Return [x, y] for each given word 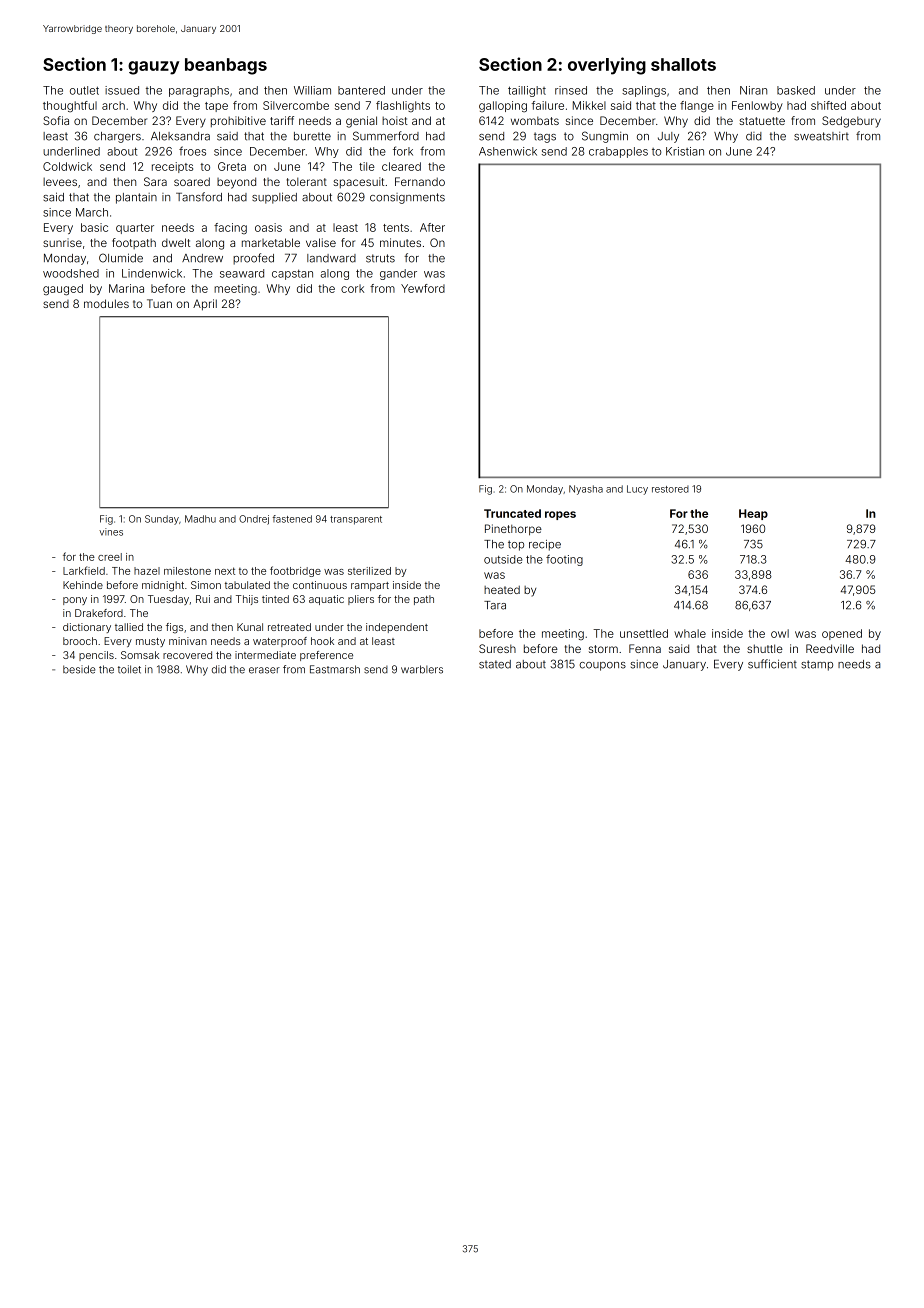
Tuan [159, 303]
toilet [129, 669]
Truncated [512, 513]
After [432, 227]
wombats [535, 120]
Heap [753, 514]
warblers [422, 669]
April [205, 305]
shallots [683, 64]
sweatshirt [821, 136]
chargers [117, 137]
